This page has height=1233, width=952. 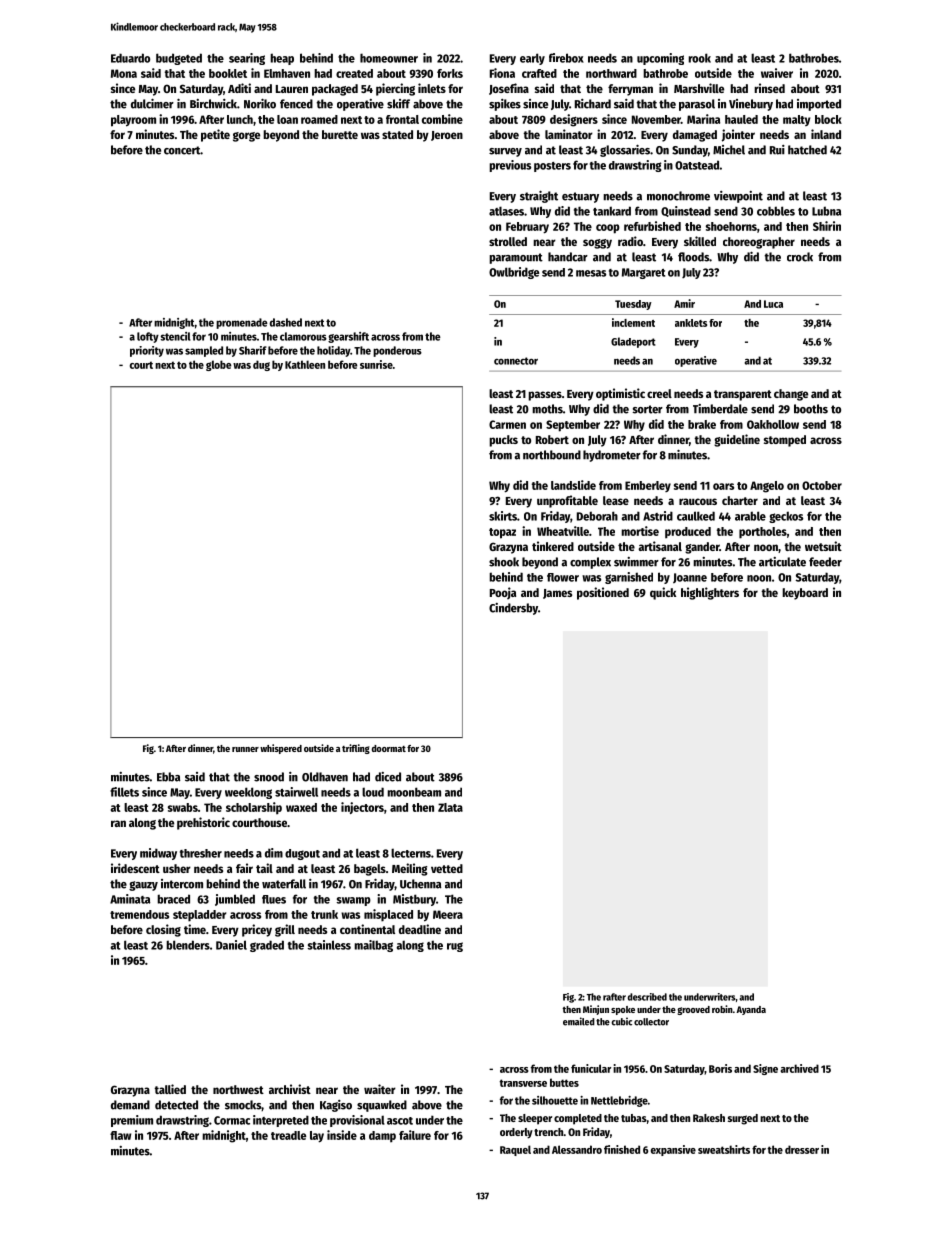 What do you see at coordinates (591, 273) in the page?
I see `mesas` at bounding box center [591, 273].
